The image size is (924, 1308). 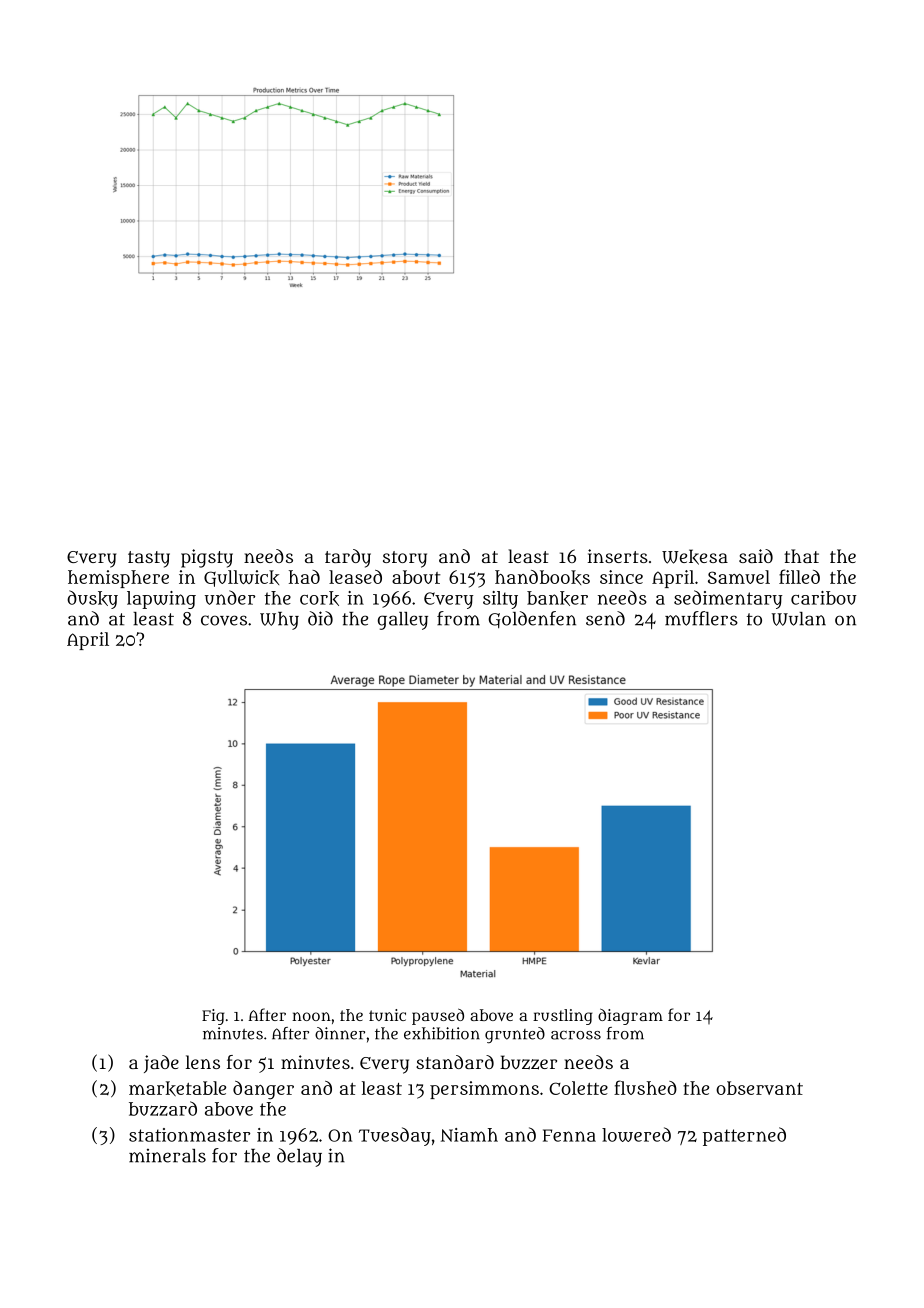 I want to click on Wekesa, so click(x=695, y=557).
